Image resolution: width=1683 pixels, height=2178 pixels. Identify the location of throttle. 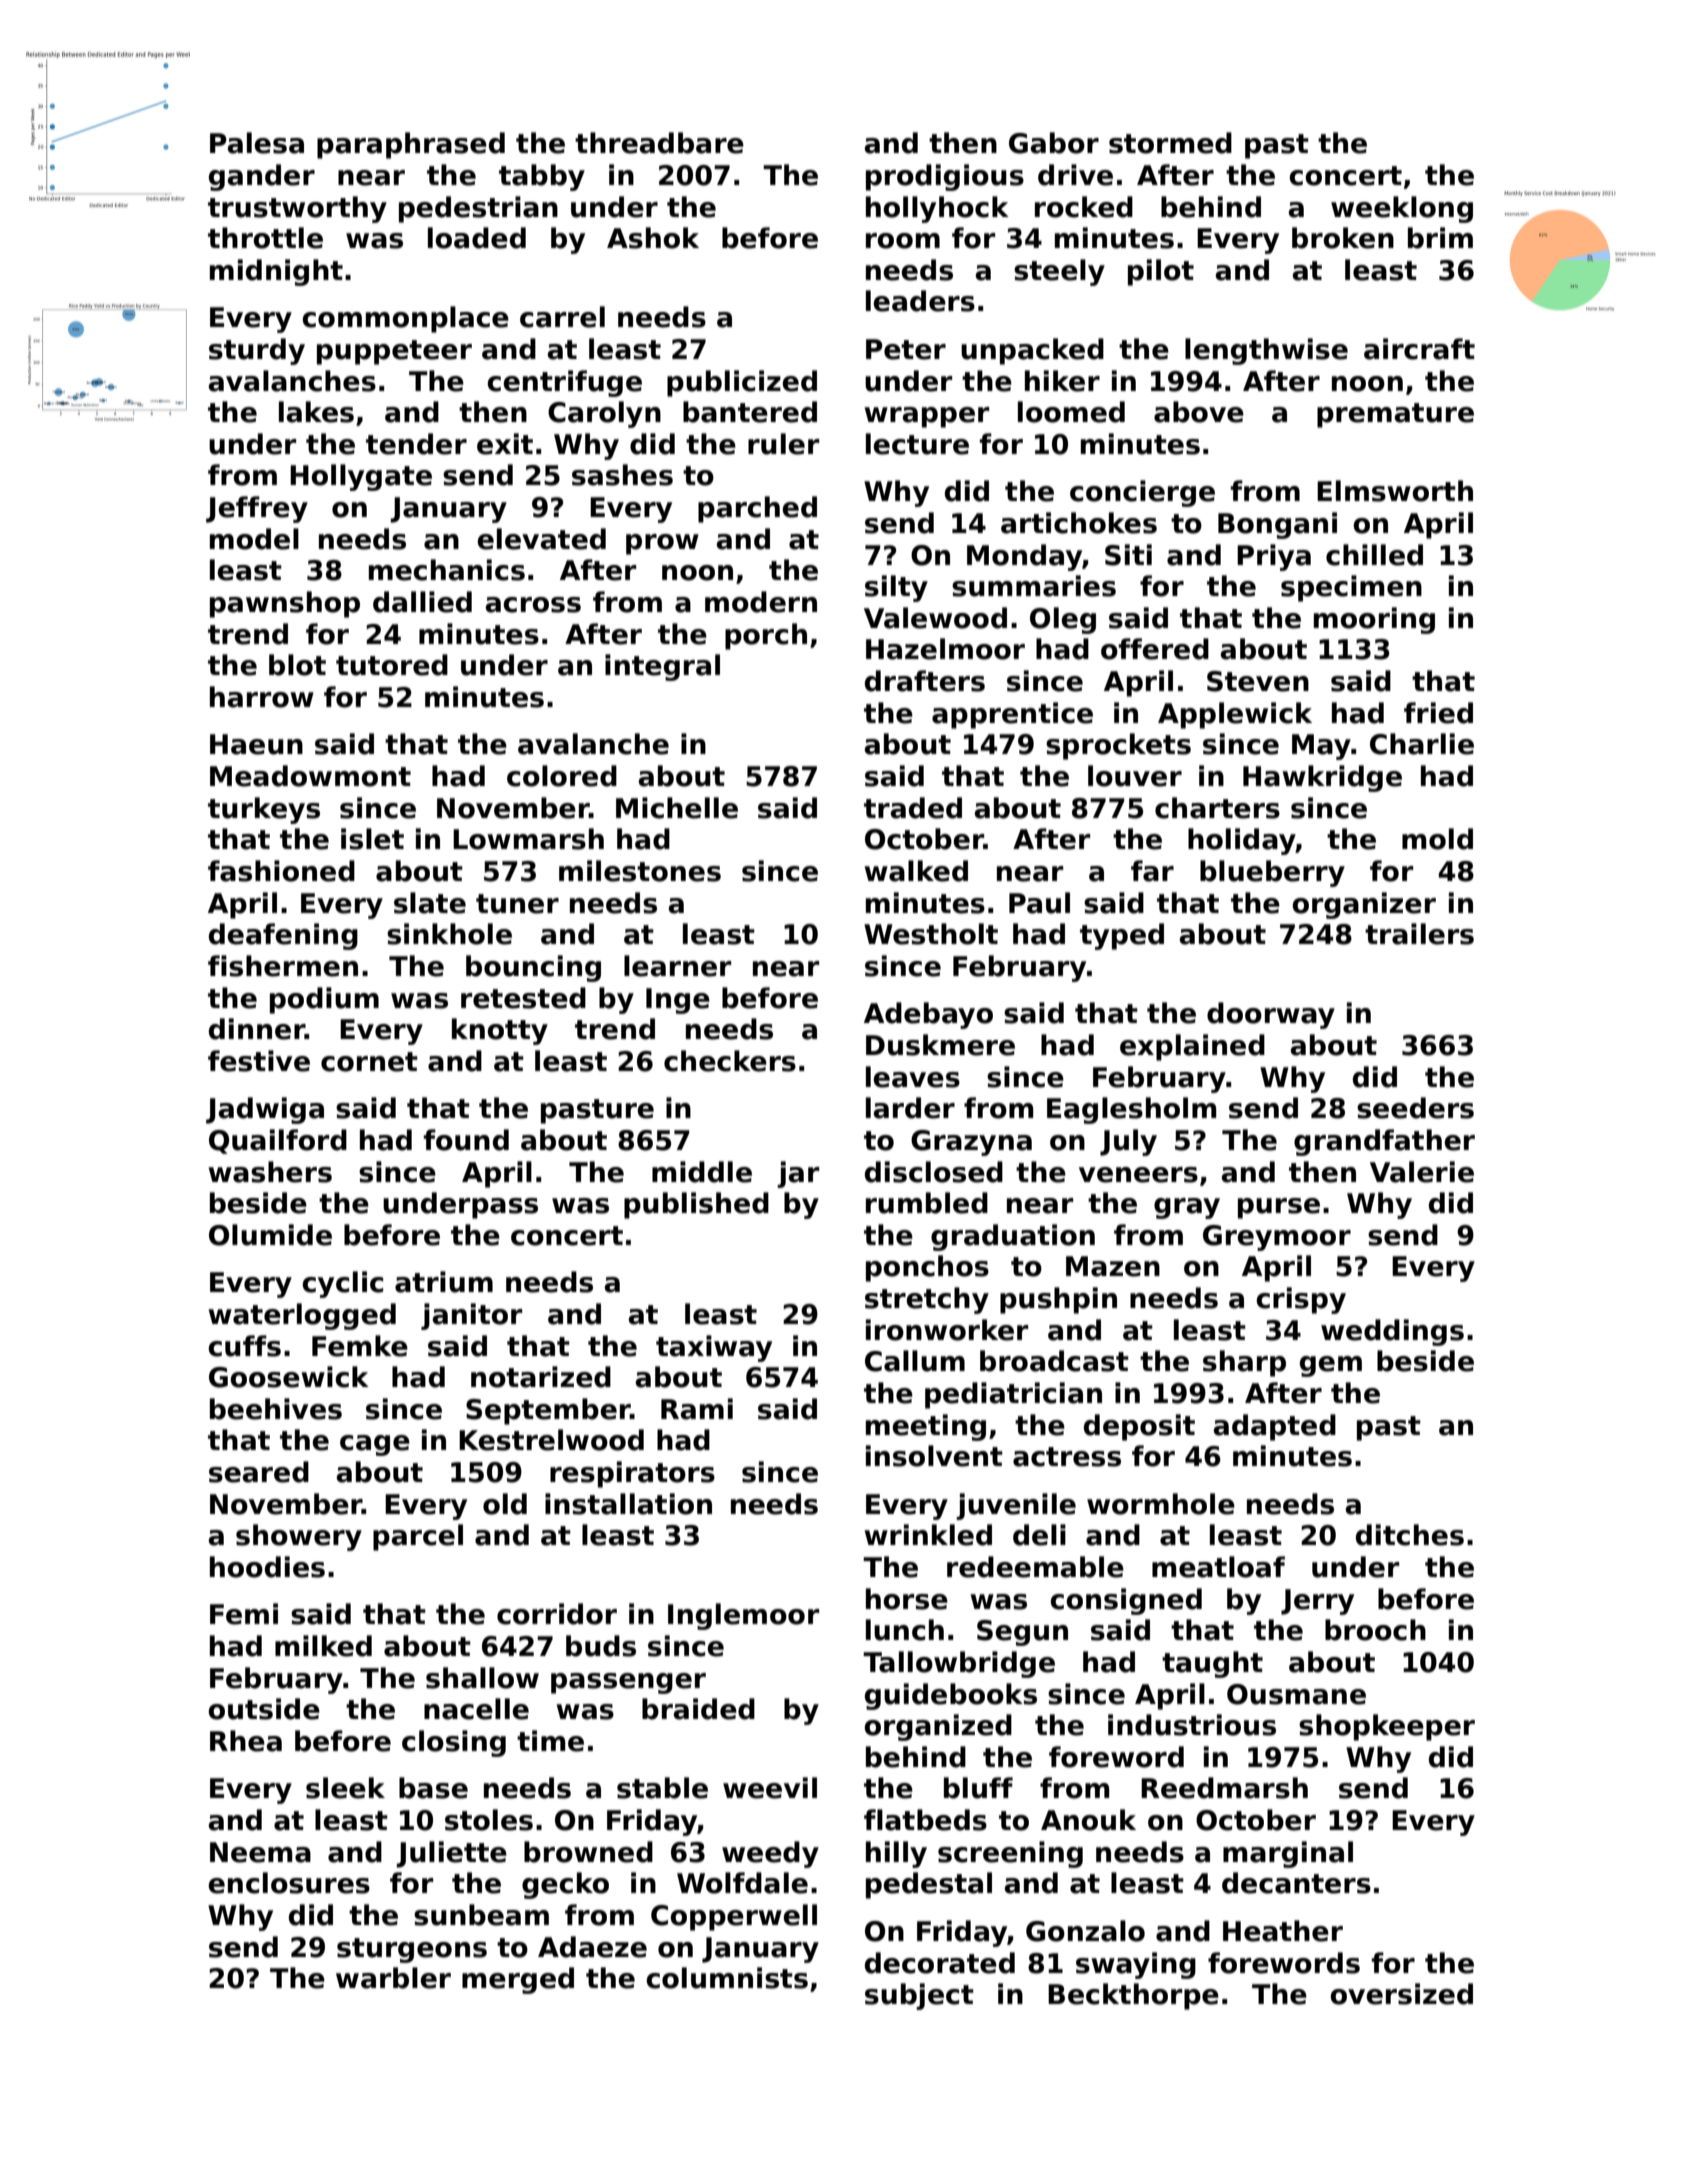
(265, 238).
